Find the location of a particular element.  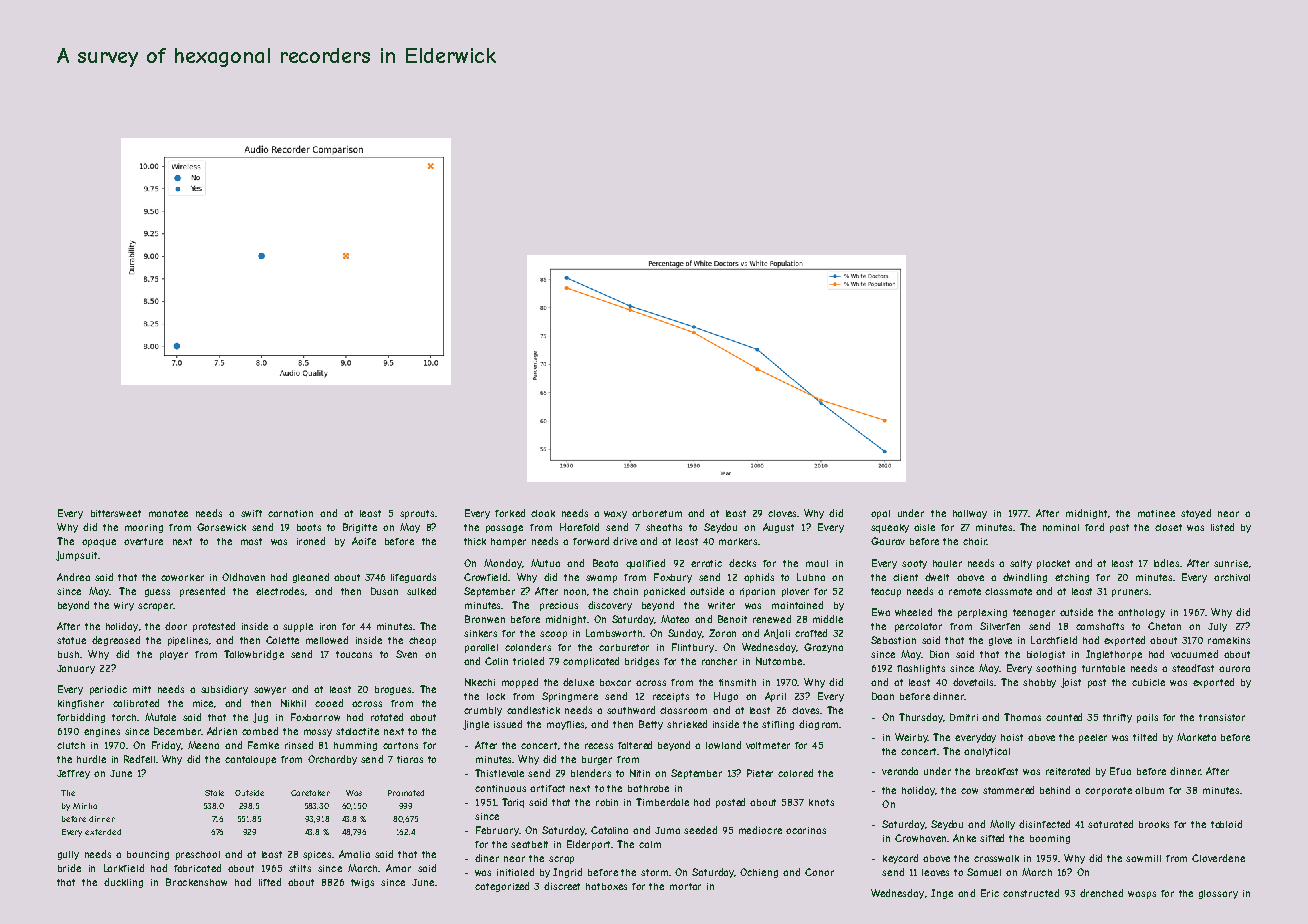

matinee is located at coordinates (1156, 513).
